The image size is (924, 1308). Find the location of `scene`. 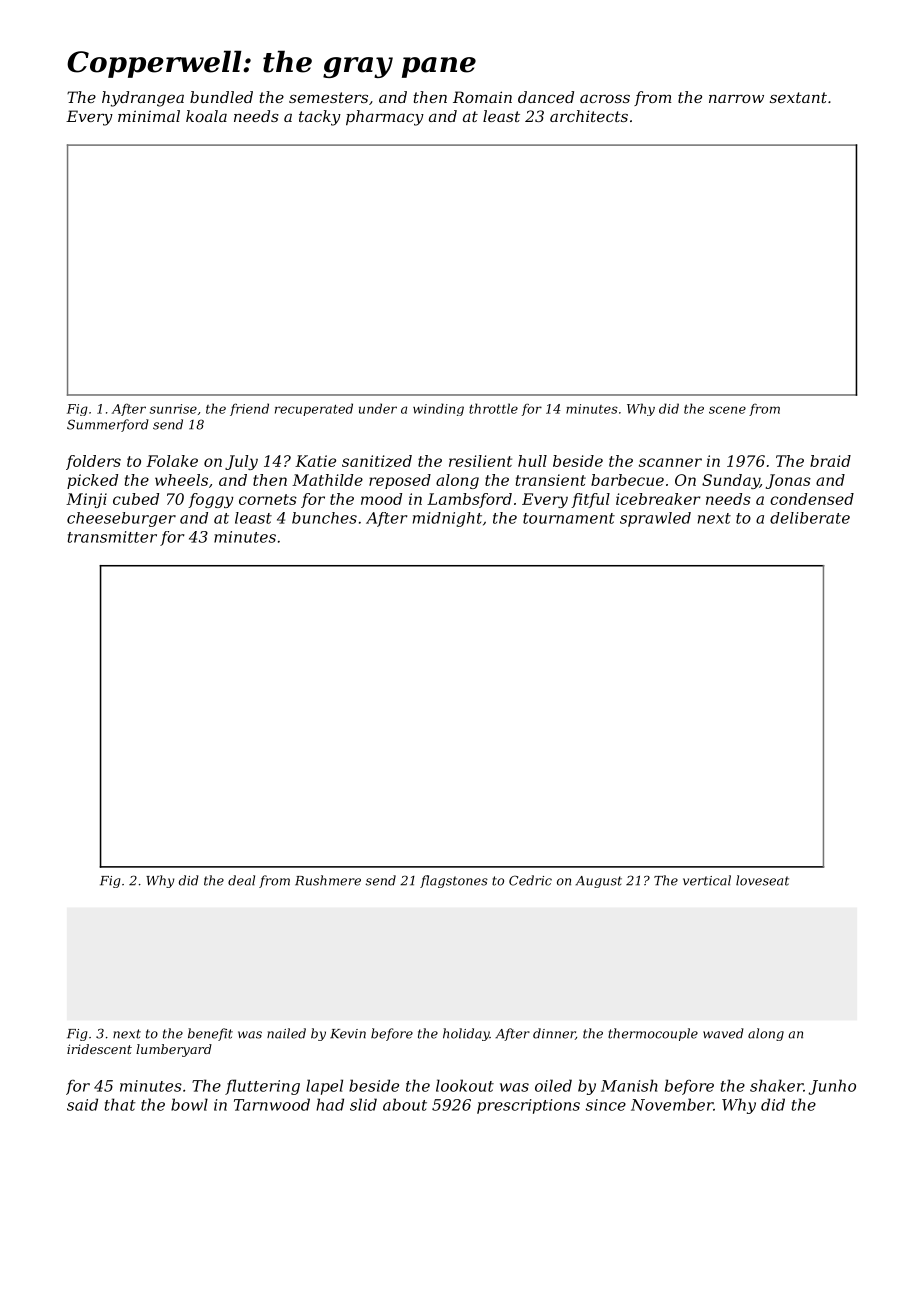

scene is located at coordinates (727, 410).
